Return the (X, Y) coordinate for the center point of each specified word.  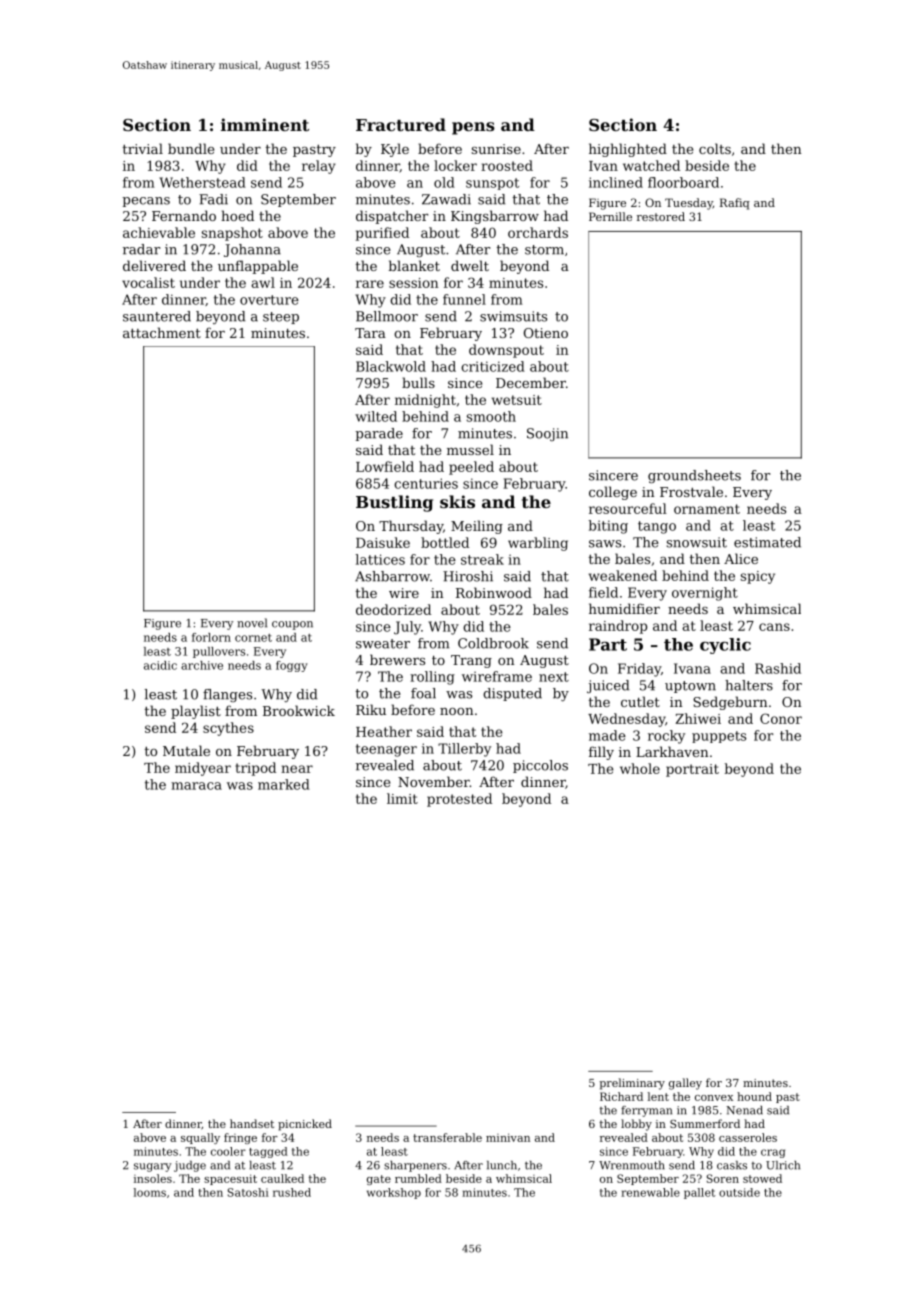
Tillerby (464, 750)
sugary (153, 1167)
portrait (692, 770)
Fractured (401, 124)
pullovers (219, 652)
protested (459, 800)
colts (715, 148)
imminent (265, 124)
